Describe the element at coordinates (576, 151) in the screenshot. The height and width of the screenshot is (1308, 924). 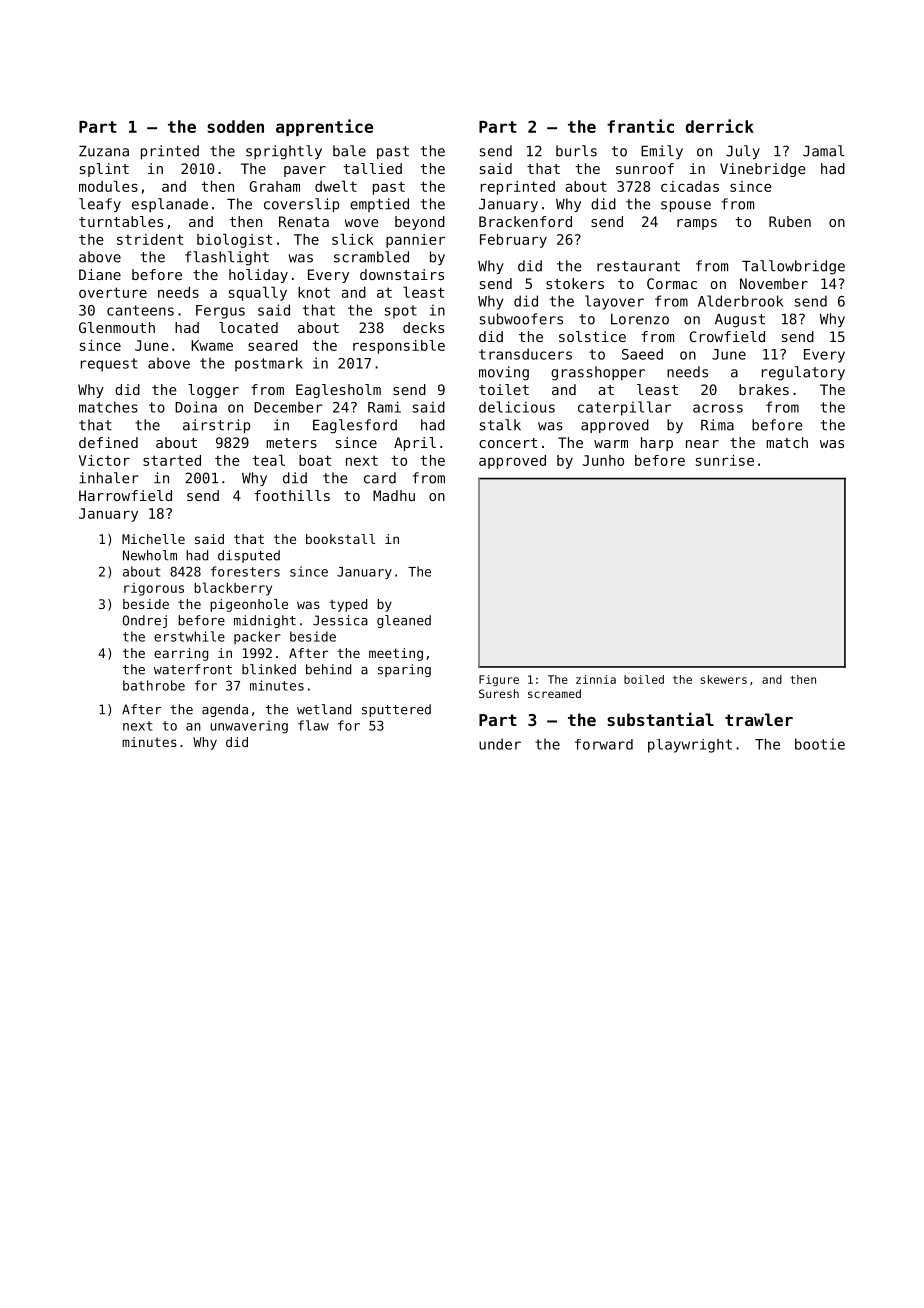
I see `burls` at that location.
